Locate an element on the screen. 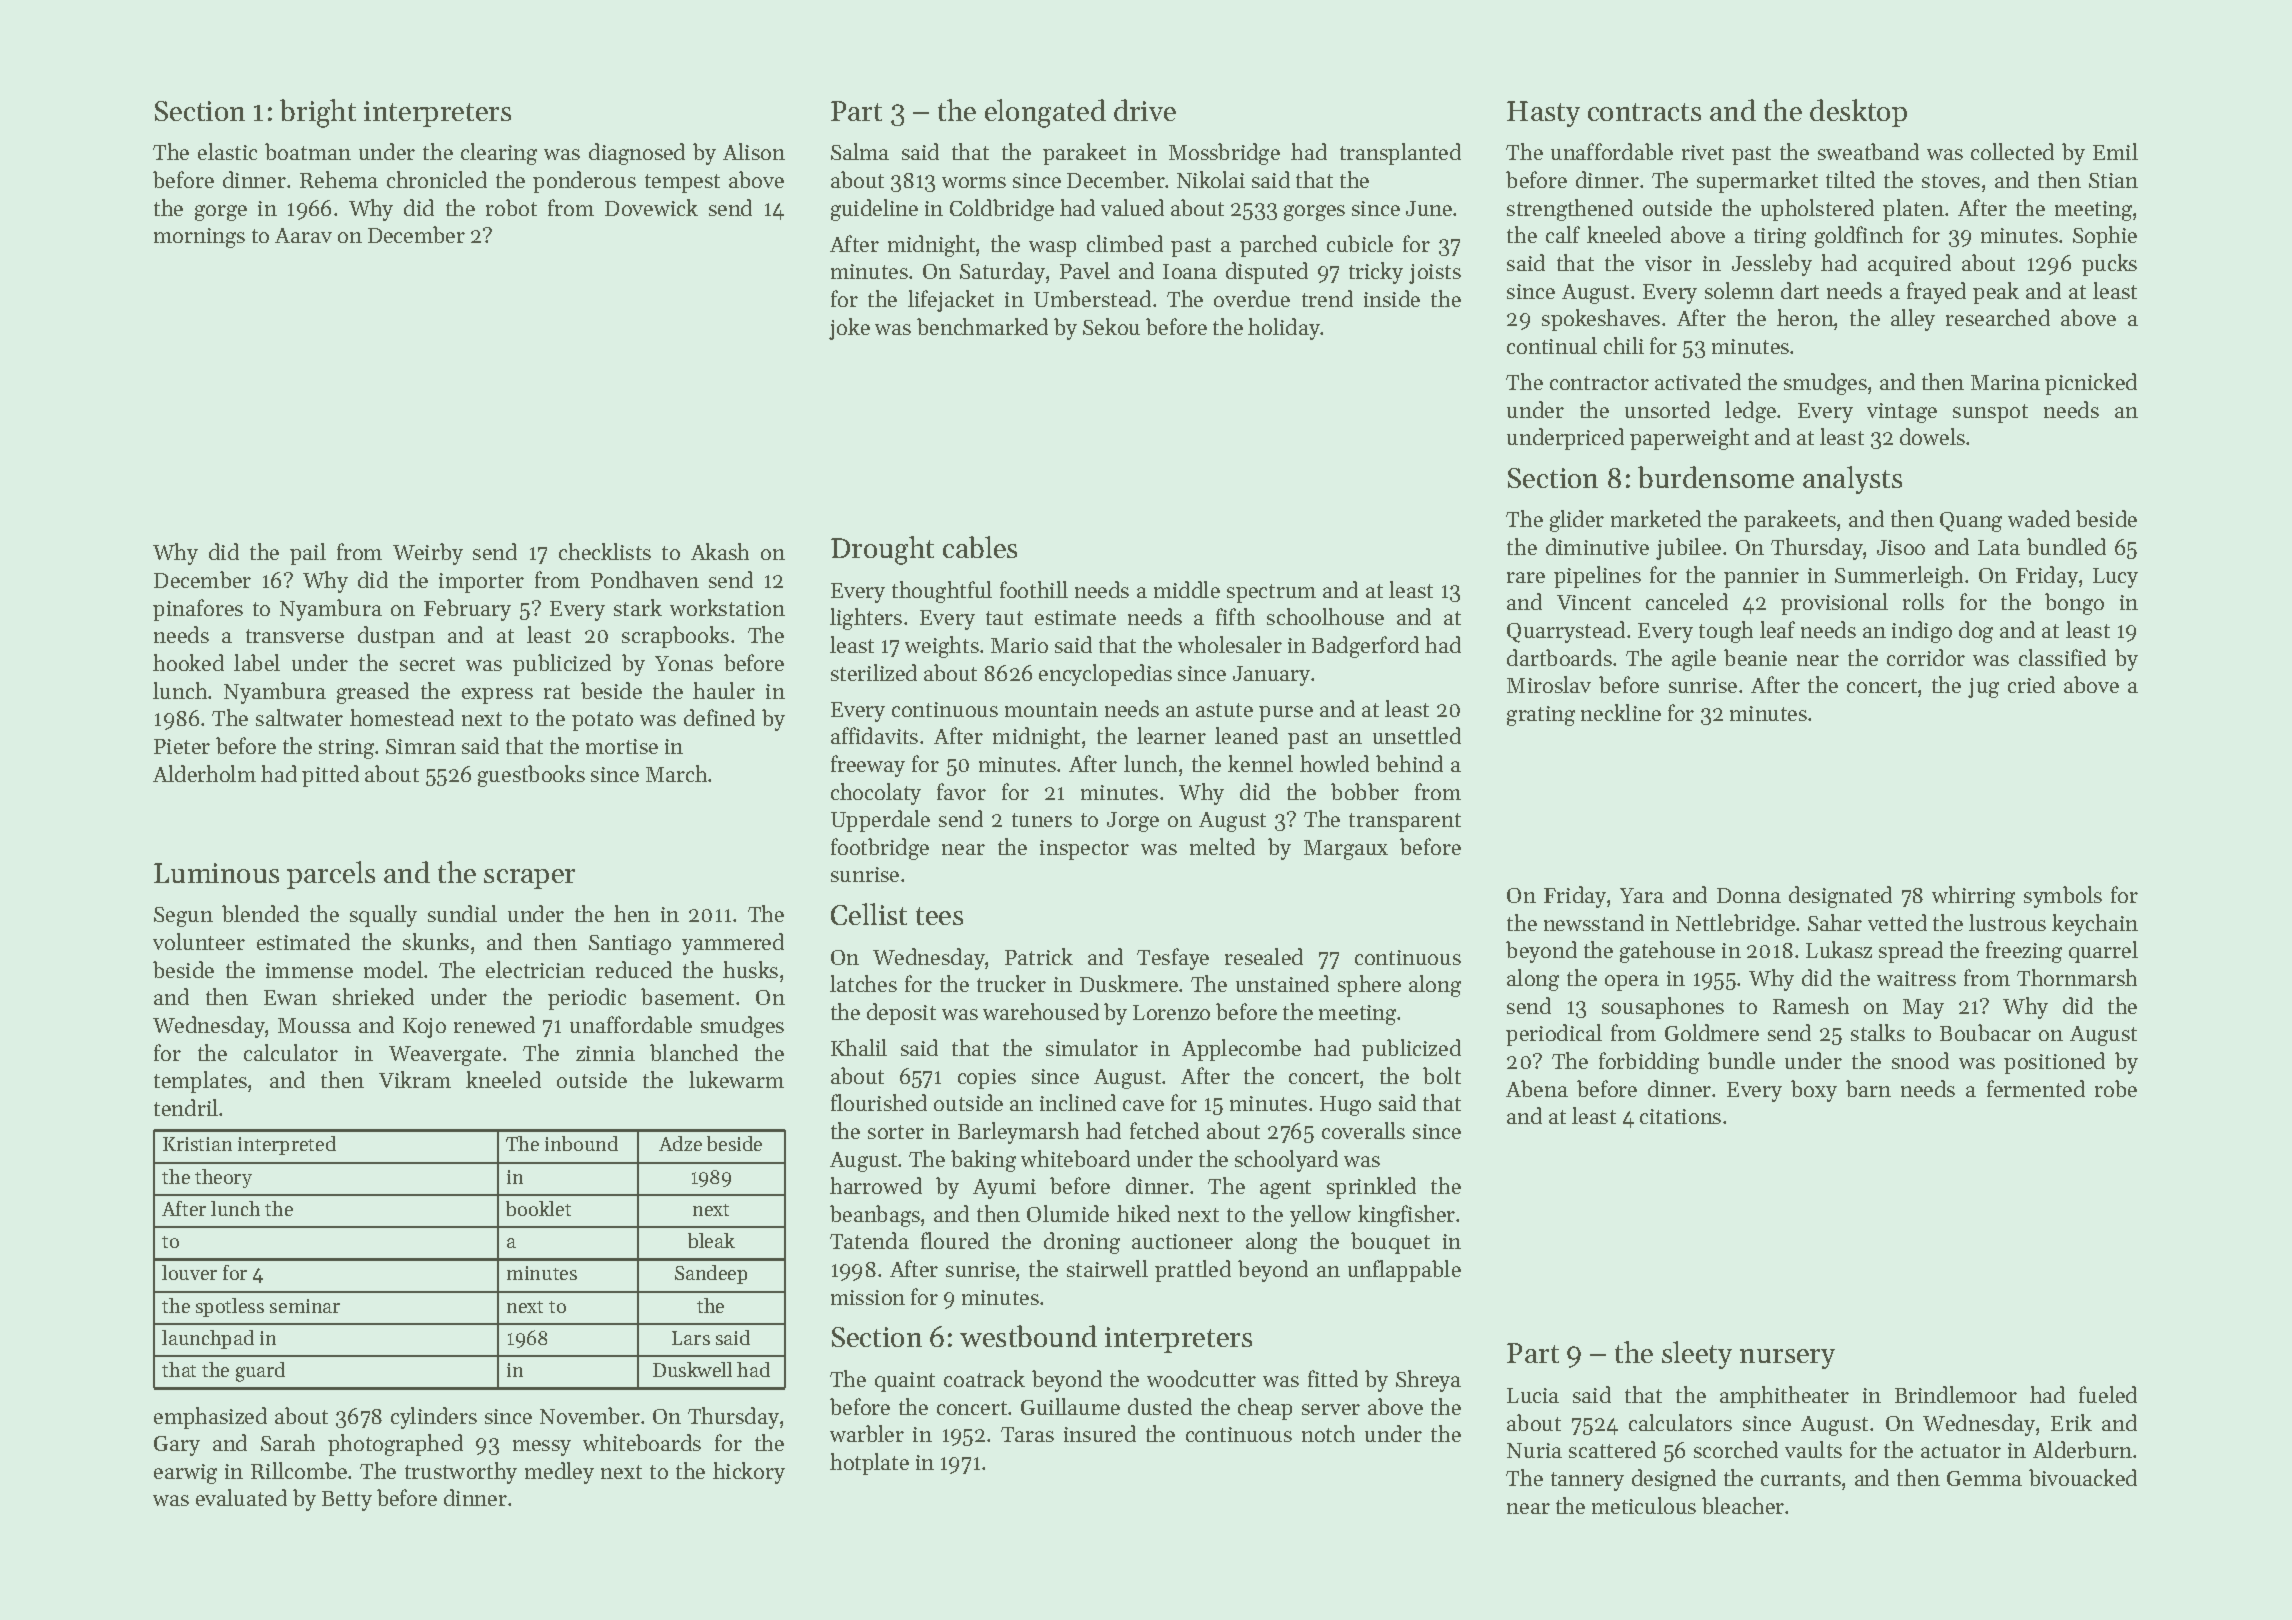 This screenshot has width=2292, height=1620. elongated is located at coordinates (1045, 113).
